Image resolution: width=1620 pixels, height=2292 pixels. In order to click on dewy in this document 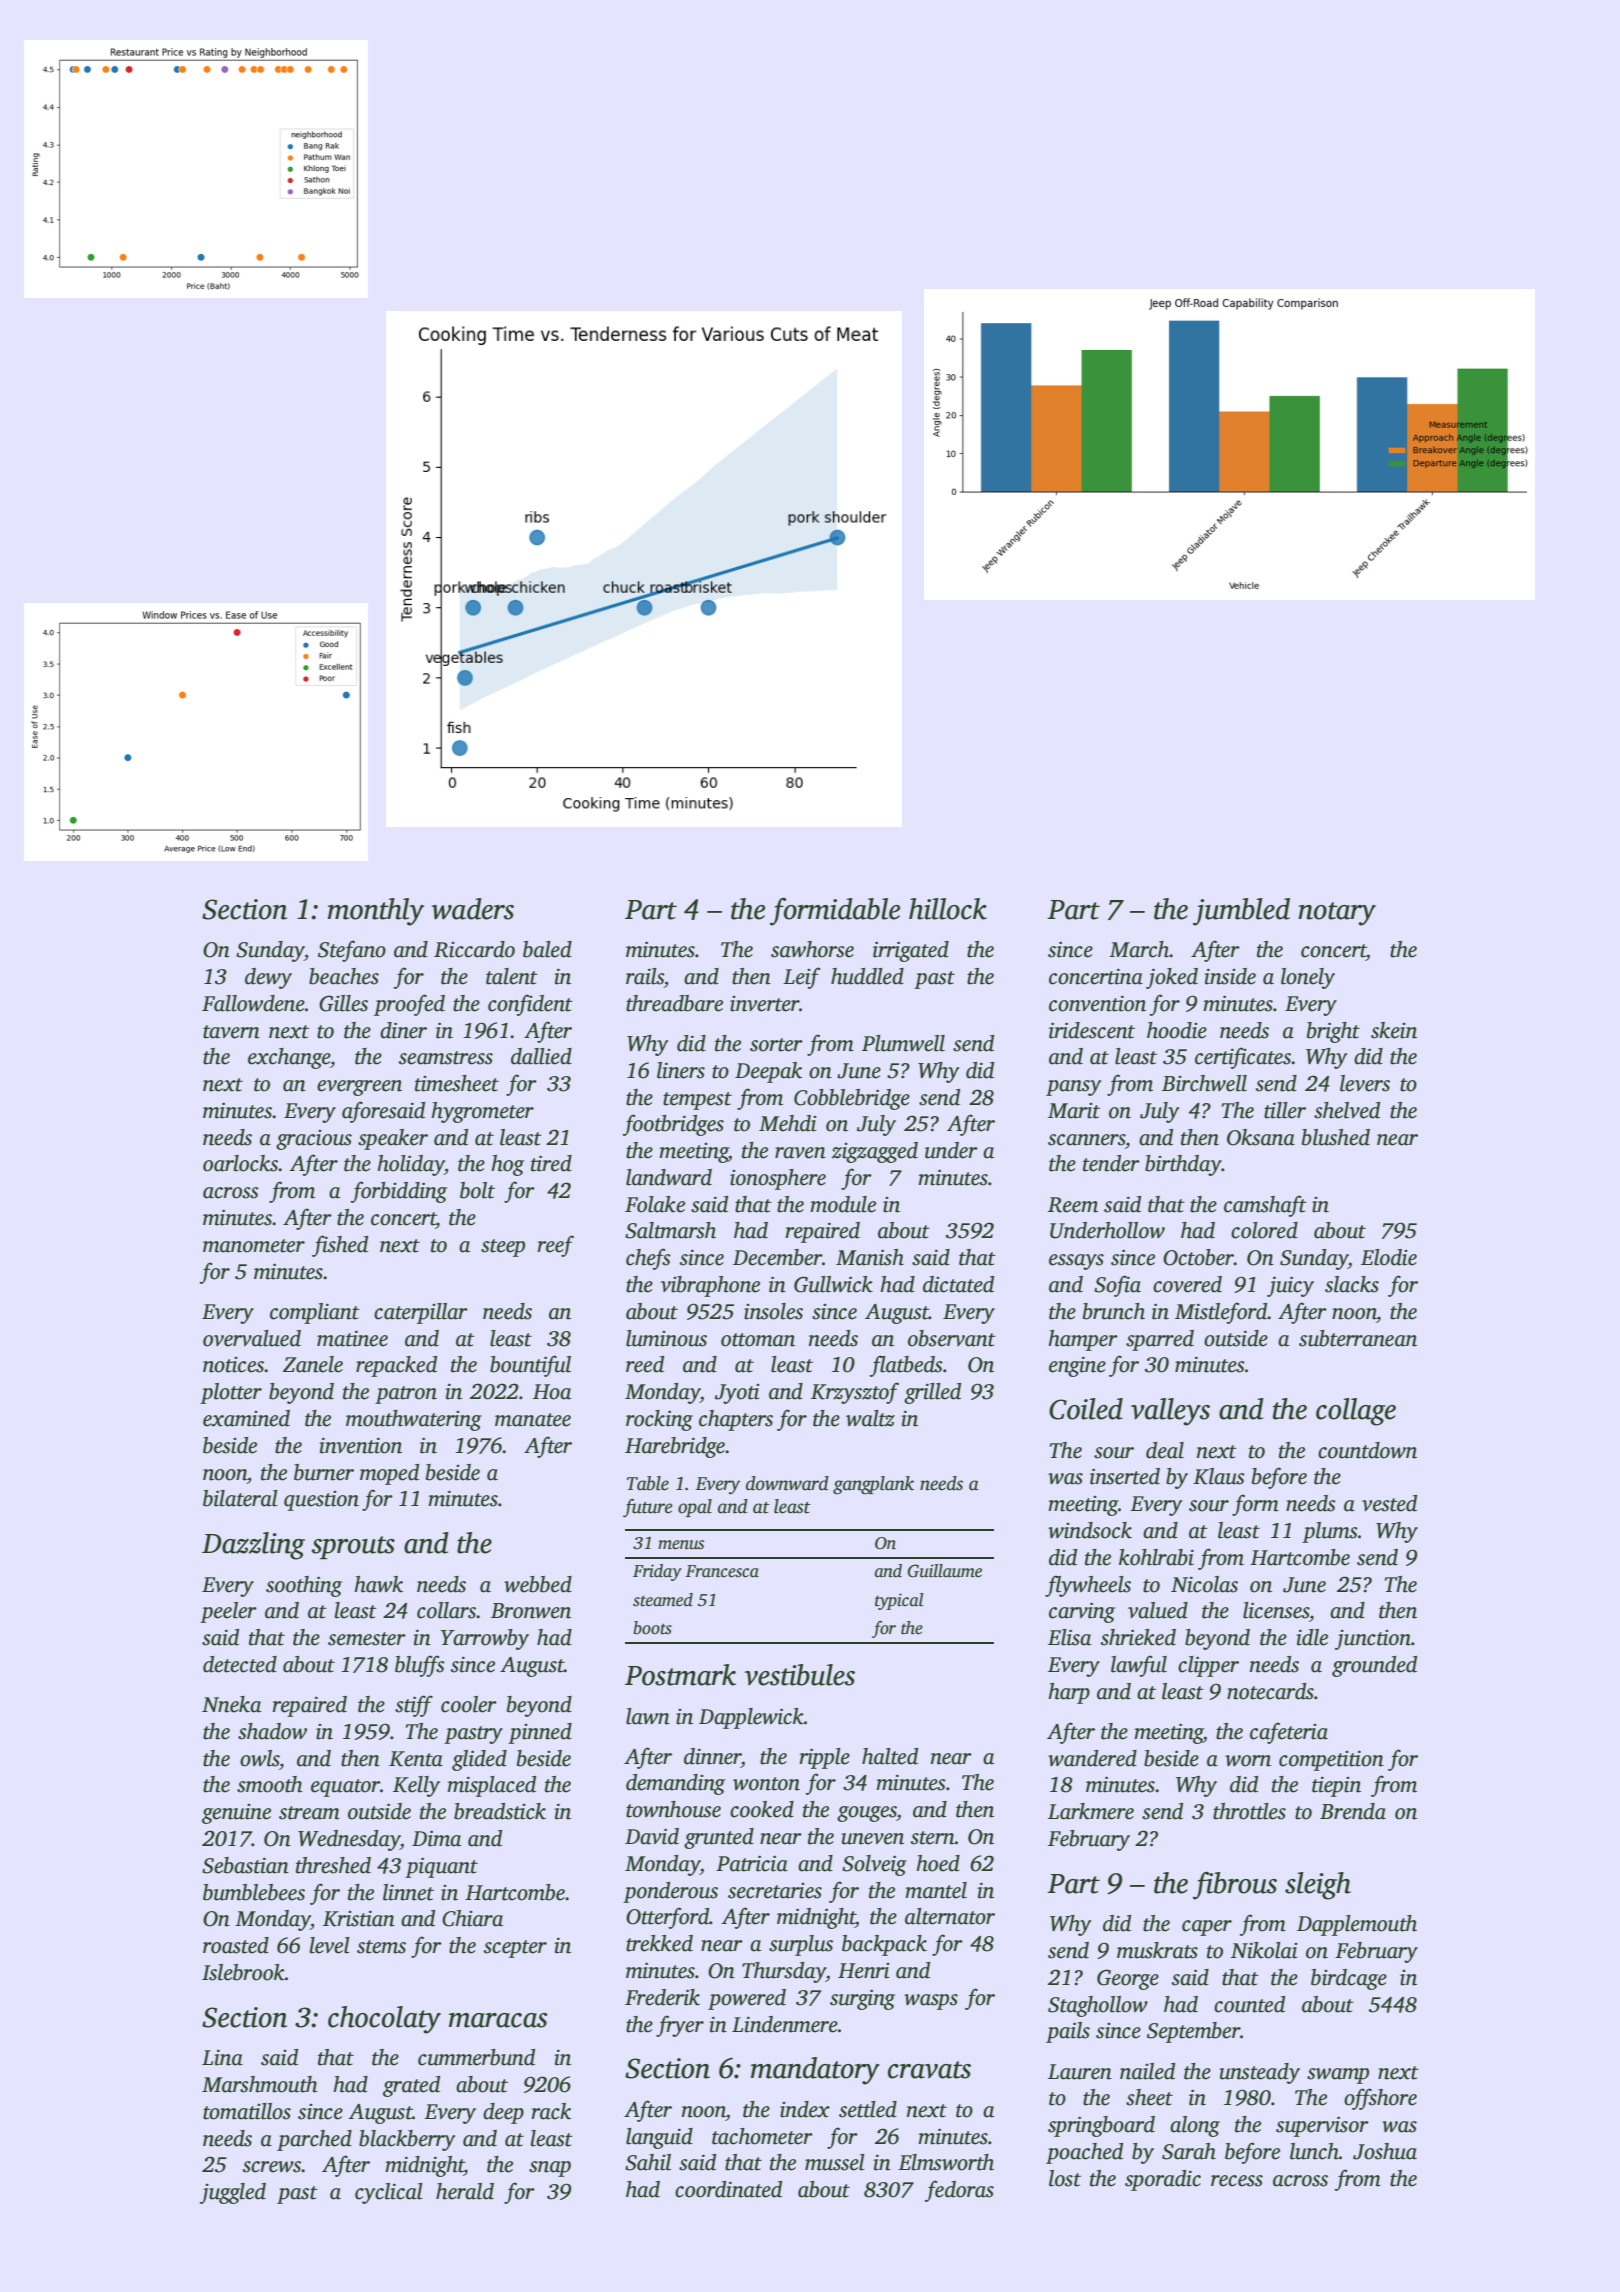, I will do `click(268, 978)`.
